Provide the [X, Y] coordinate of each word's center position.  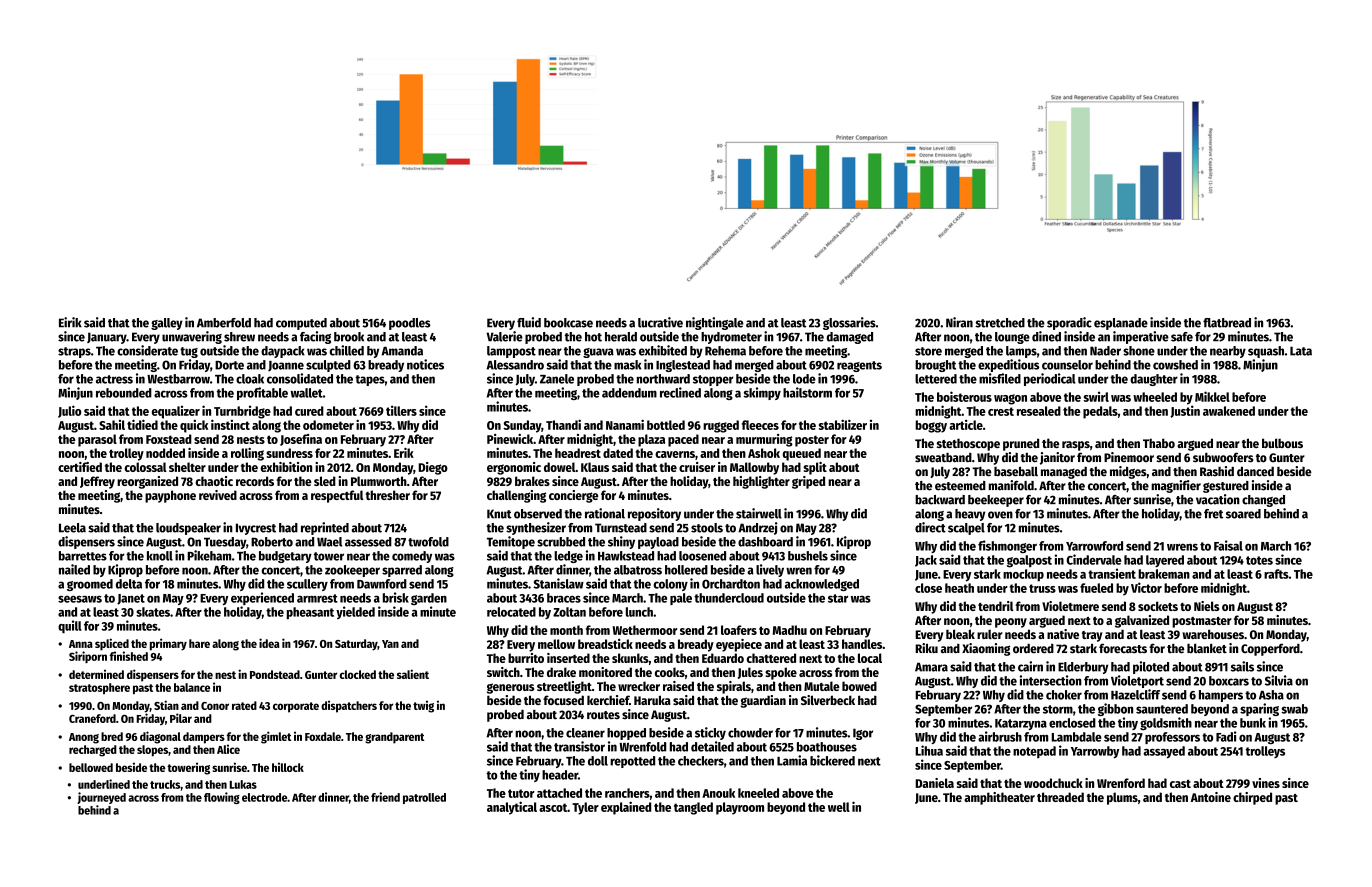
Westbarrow [178, 379]
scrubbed [561, 542]
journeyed [101, 798]
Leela [72, 528]
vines [1266, 783]
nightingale [715, 323]
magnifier [1176, 486]
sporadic [1069, 323]
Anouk [718, 793]
